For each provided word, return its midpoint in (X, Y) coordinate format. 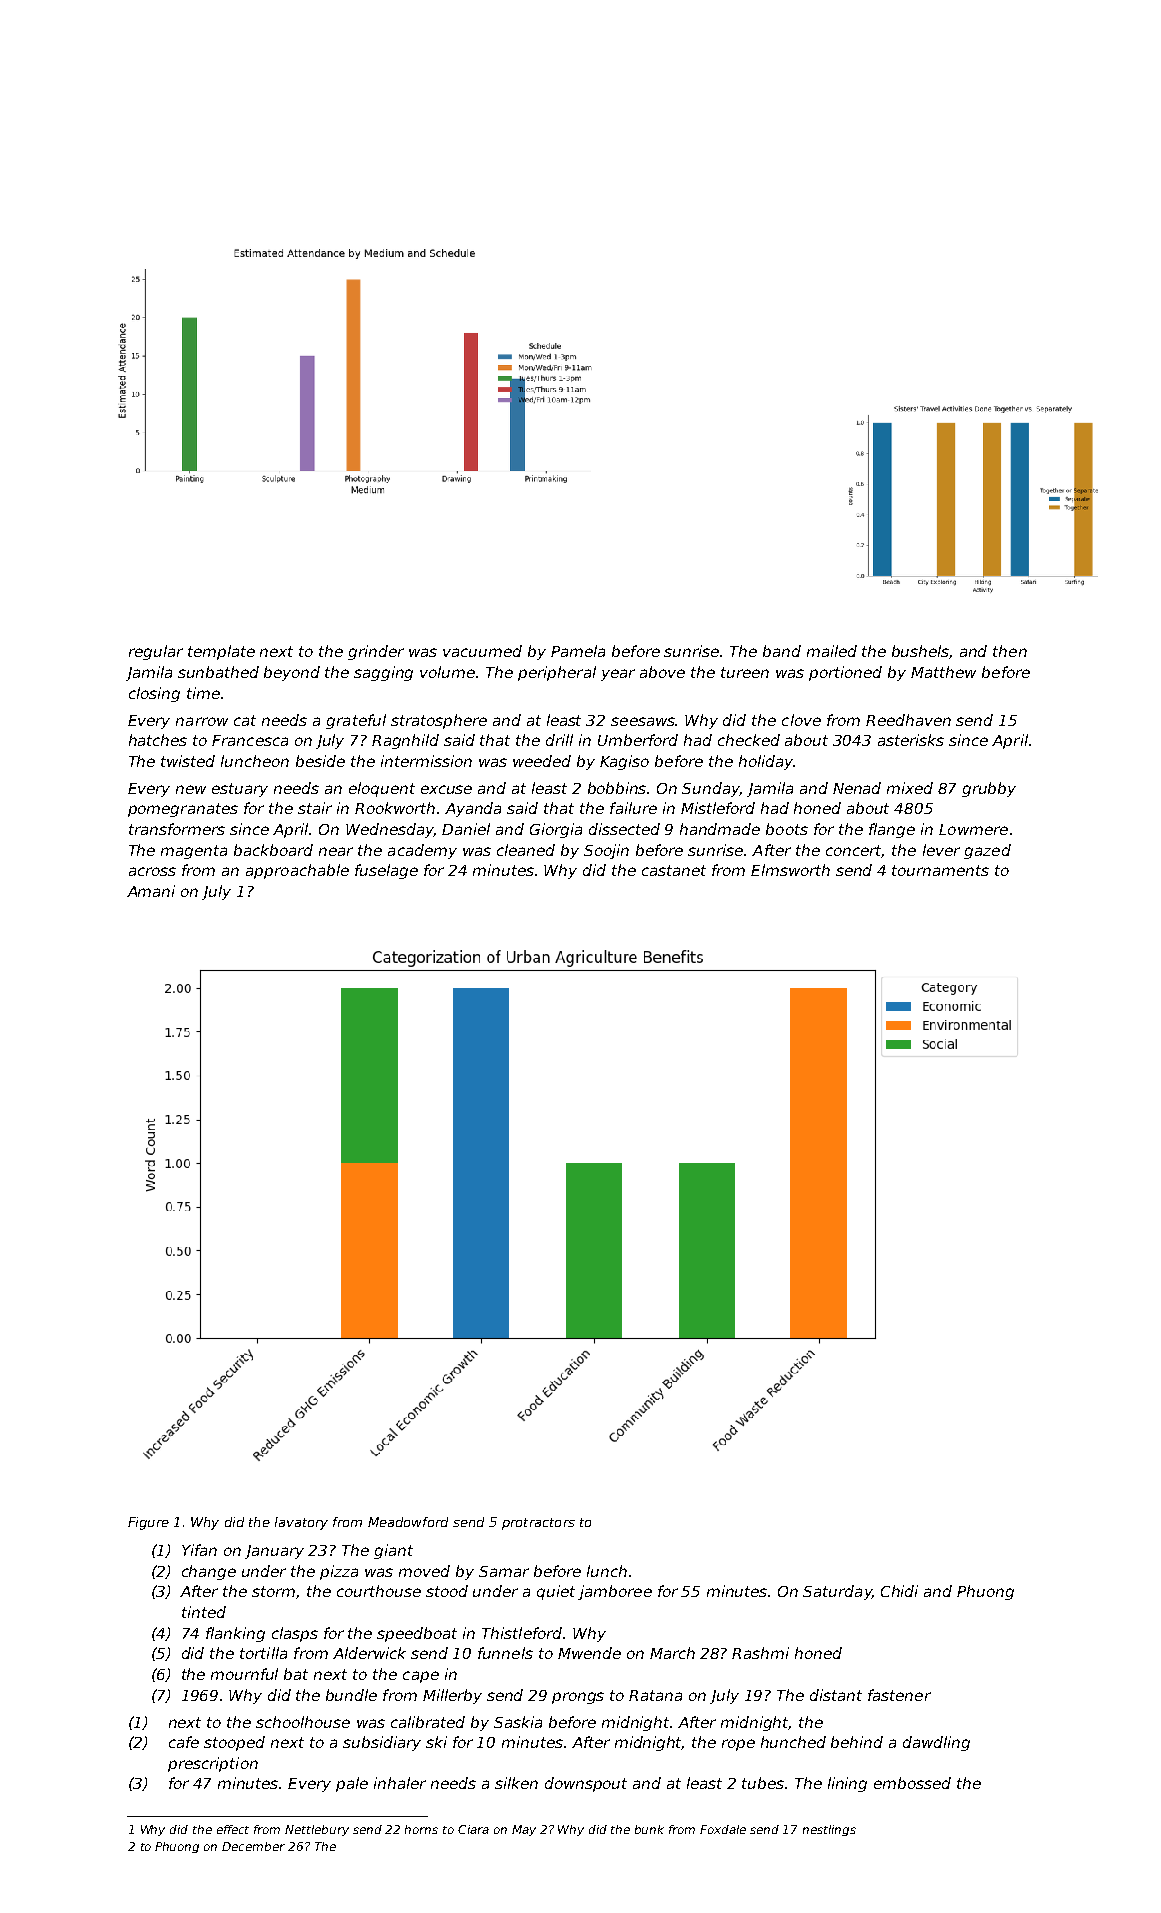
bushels (921, 652)
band (782, 651)
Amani (151, 891)
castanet (674, 870)
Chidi (899, 1591)
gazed (987, 851)
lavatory (301, 1523)
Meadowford (408, 1522)
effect (233, 1829)
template (221, 652)
